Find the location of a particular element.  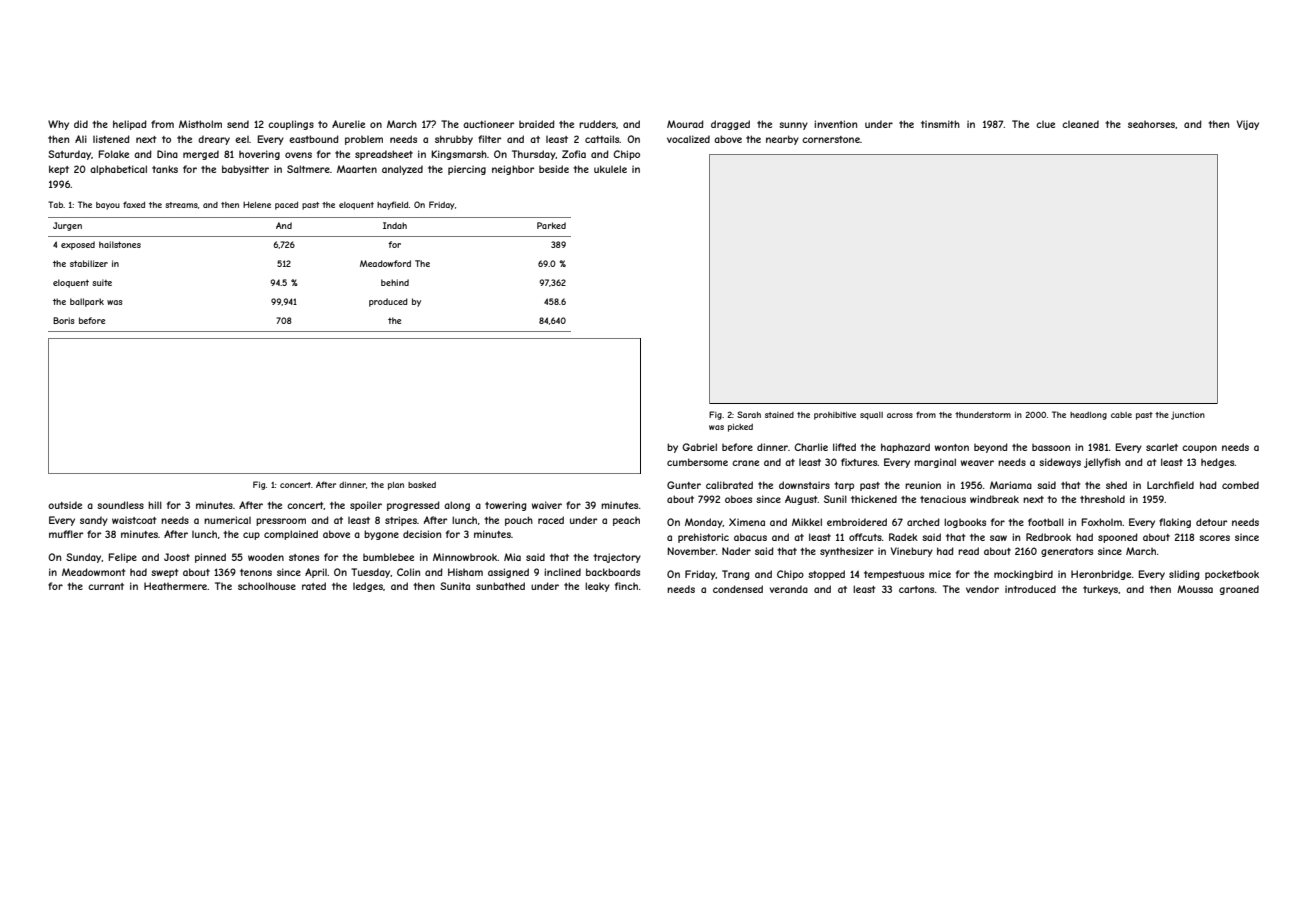

rudders is located at coordinates (597, 124).
